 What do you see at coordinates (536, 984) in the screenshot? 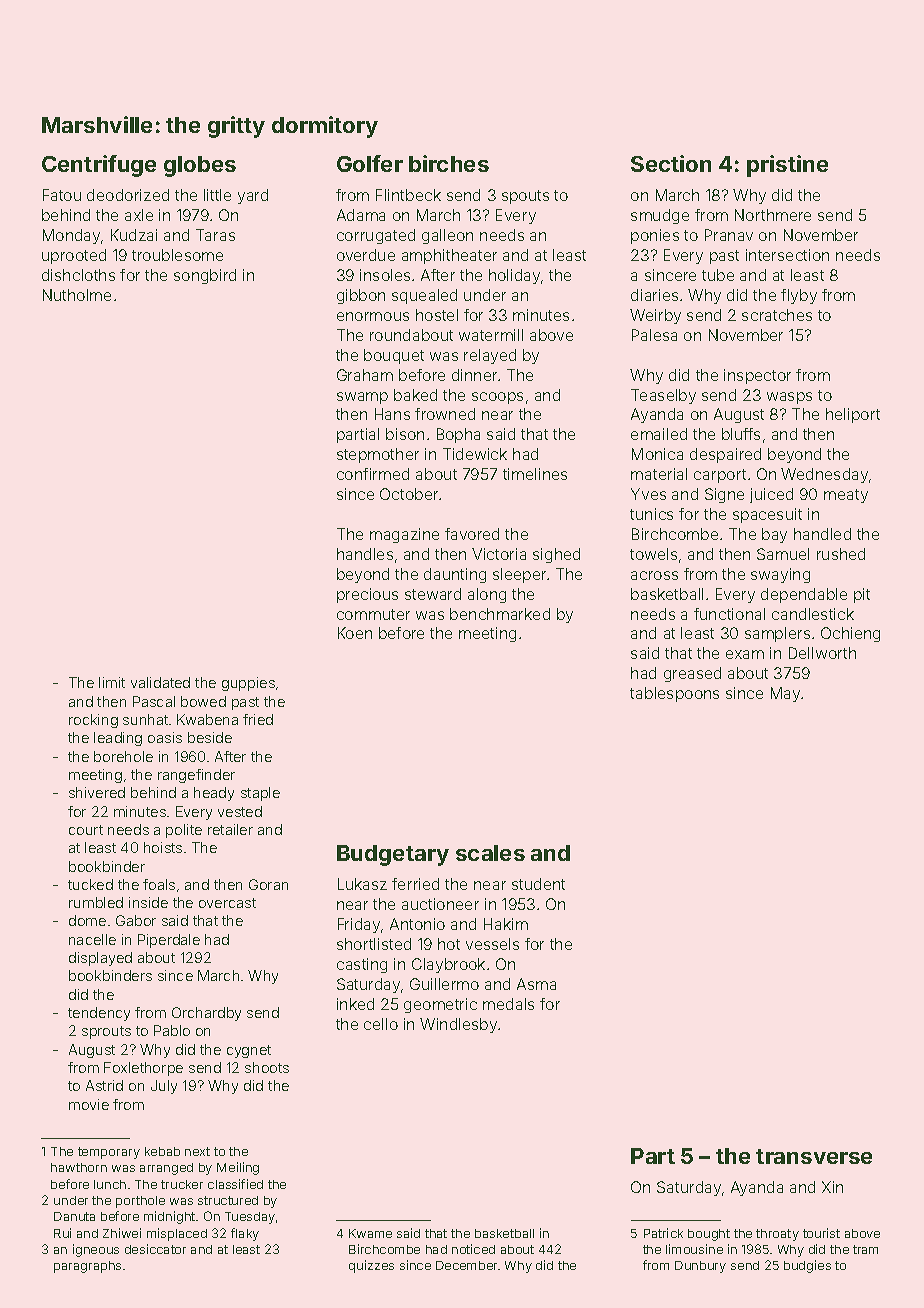
I see `Asma` at bounding box center [536, 984].
